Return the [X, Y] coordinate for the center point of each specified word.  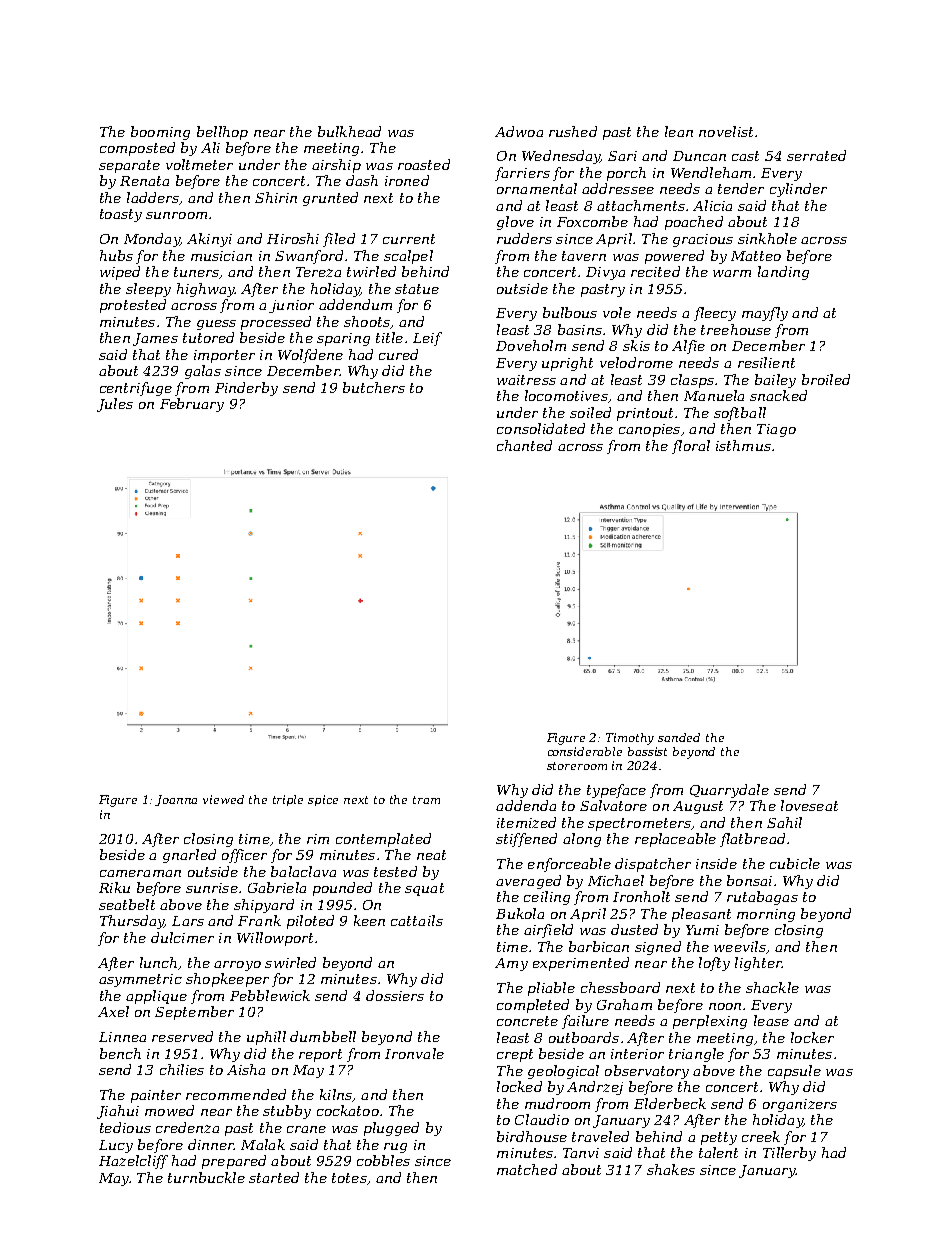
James [155, 339]
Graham [624, 1004]
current [409, 239]
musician [221, 256]
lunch [158, 962]
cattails [417, 920]
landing [783, 273]
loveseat [809, 805]
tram [426, 800]
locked [519, 1086]
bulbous [570, 312]
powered [674, 257]
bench [120, 1053]
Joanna [176, 800]
